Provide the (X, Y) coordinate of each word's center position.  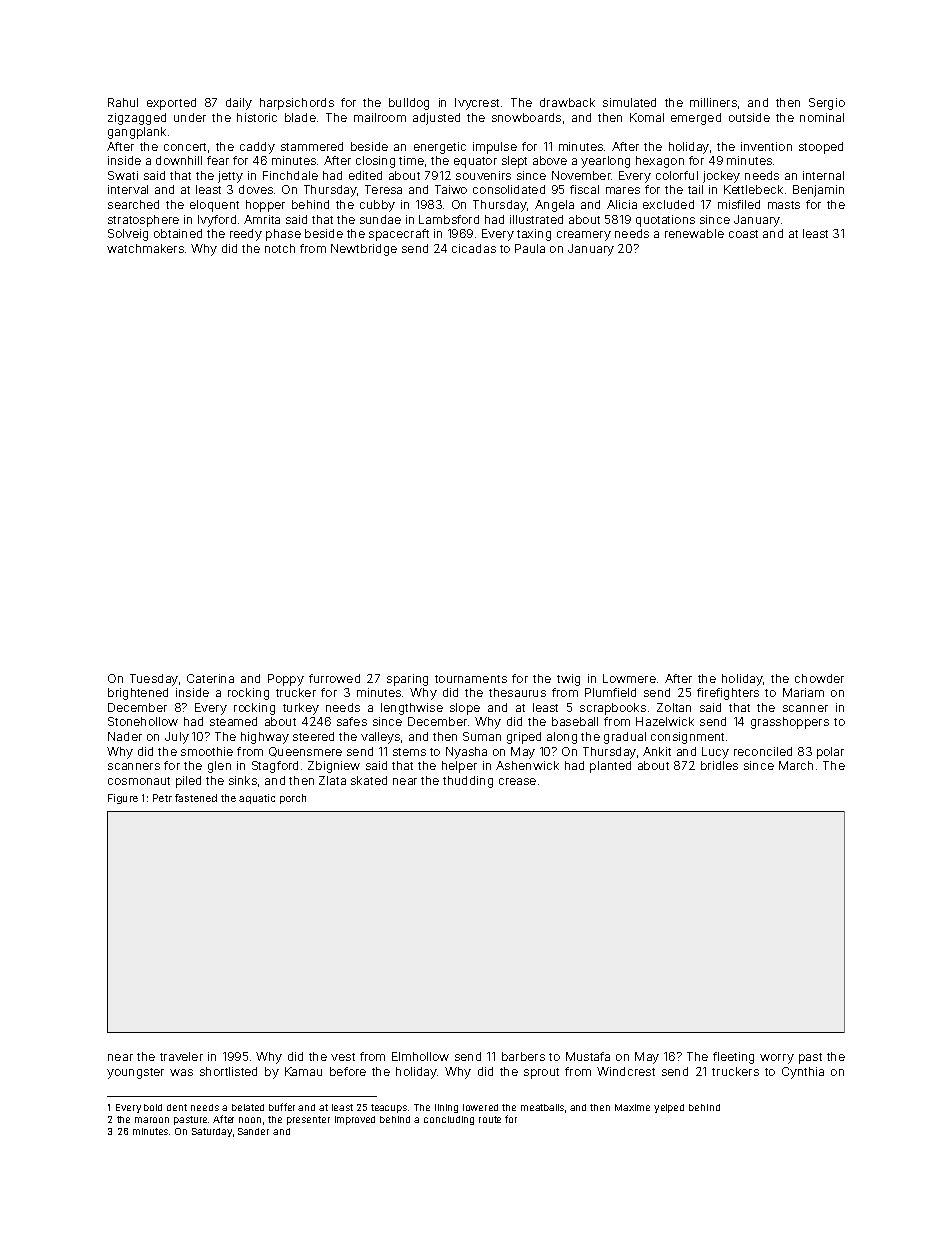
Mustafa (588, 1056)
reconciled (763, 751)
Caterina (210, 678)
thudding (468, 782)
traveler (181, 1056)
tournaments (471, 679)
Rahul (123, 102)
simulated (629, 102)
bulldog (409, 104)
